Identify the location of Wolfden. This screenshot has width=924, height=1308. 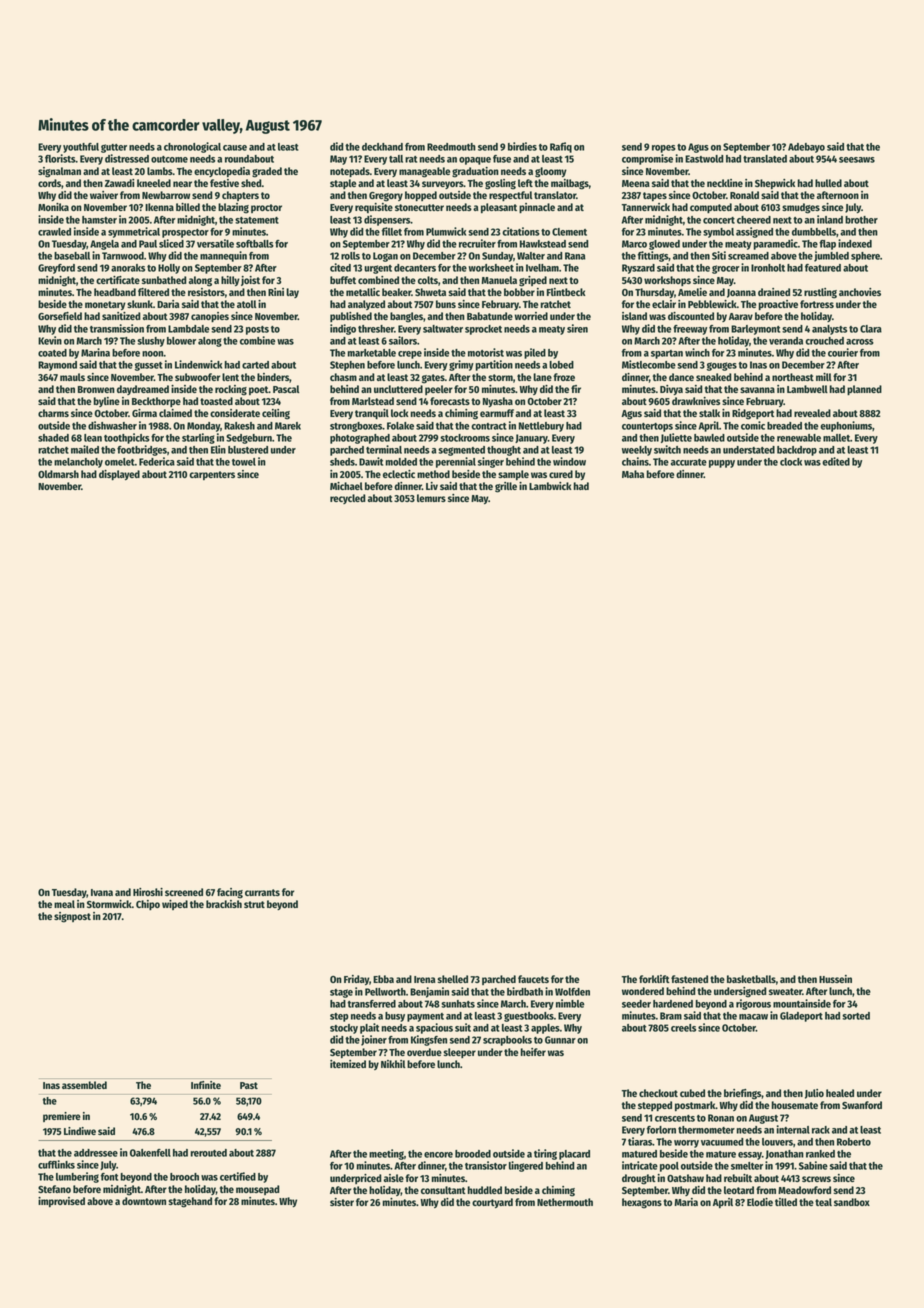
(572, 992).
